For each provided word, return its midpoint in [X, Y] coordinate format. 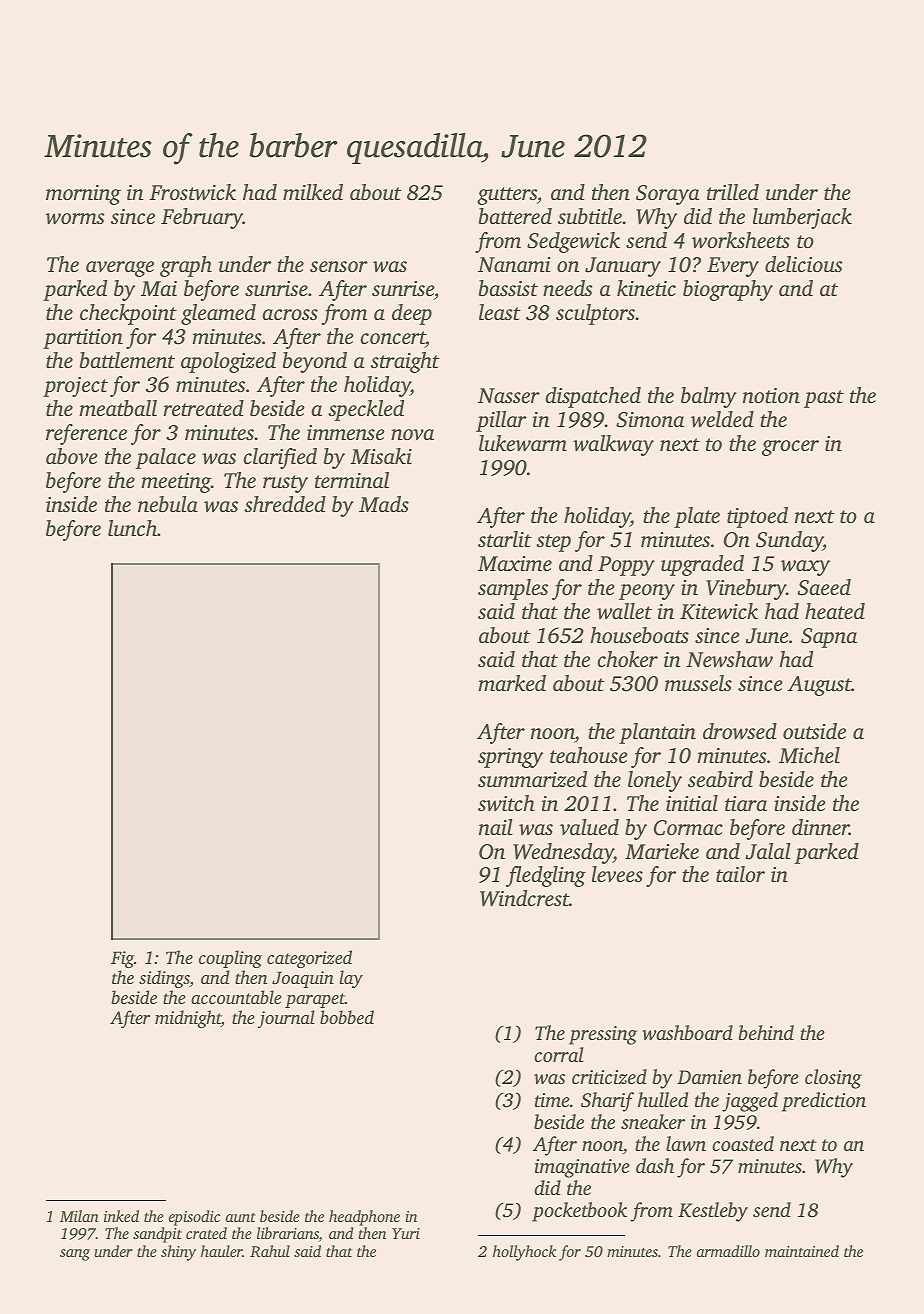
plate [697, 517]
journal [286, 1019]
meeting [176, 483]
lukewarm [523, 443]
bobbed [347, 1017]
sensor [339, 266]
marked [512, 683]
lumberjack [802, 218]
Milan [79, 1216]
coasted [743, 1143]
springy [510, 758]
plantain [657, 733]
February [202, 218]
